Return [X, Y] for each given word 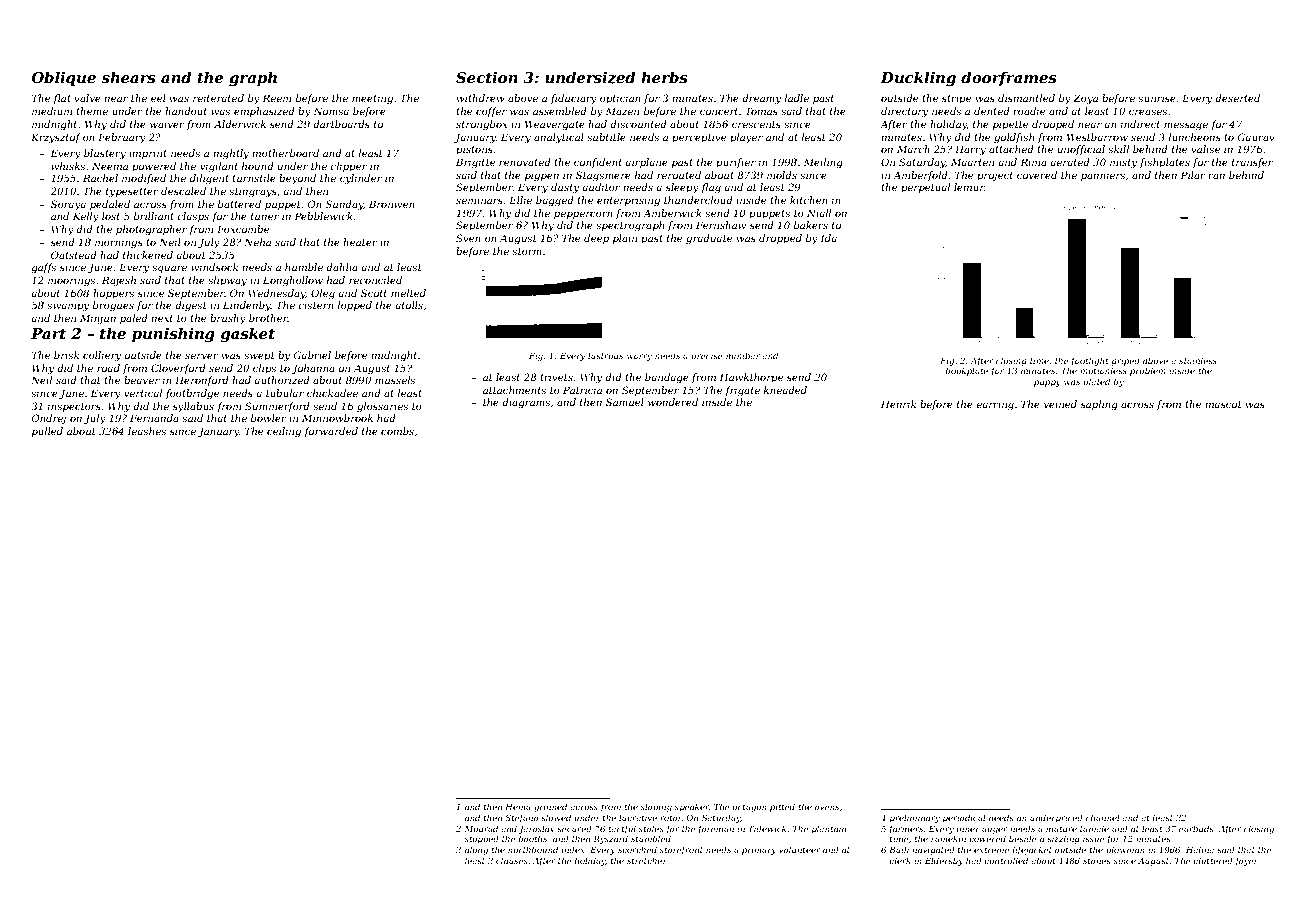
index [573, 849]
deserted [1237, 98]
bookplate [966, 371]
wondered [673, 402]
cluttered [1213, 860]
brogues [113, 306]
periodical [964, 818]
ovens [827, 807]
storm [527, 251]
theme [92, 111]
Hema [518, 807]
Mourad [481, 828]
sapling [1099, 405]
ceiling [284, 432]
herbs [664, 77]
